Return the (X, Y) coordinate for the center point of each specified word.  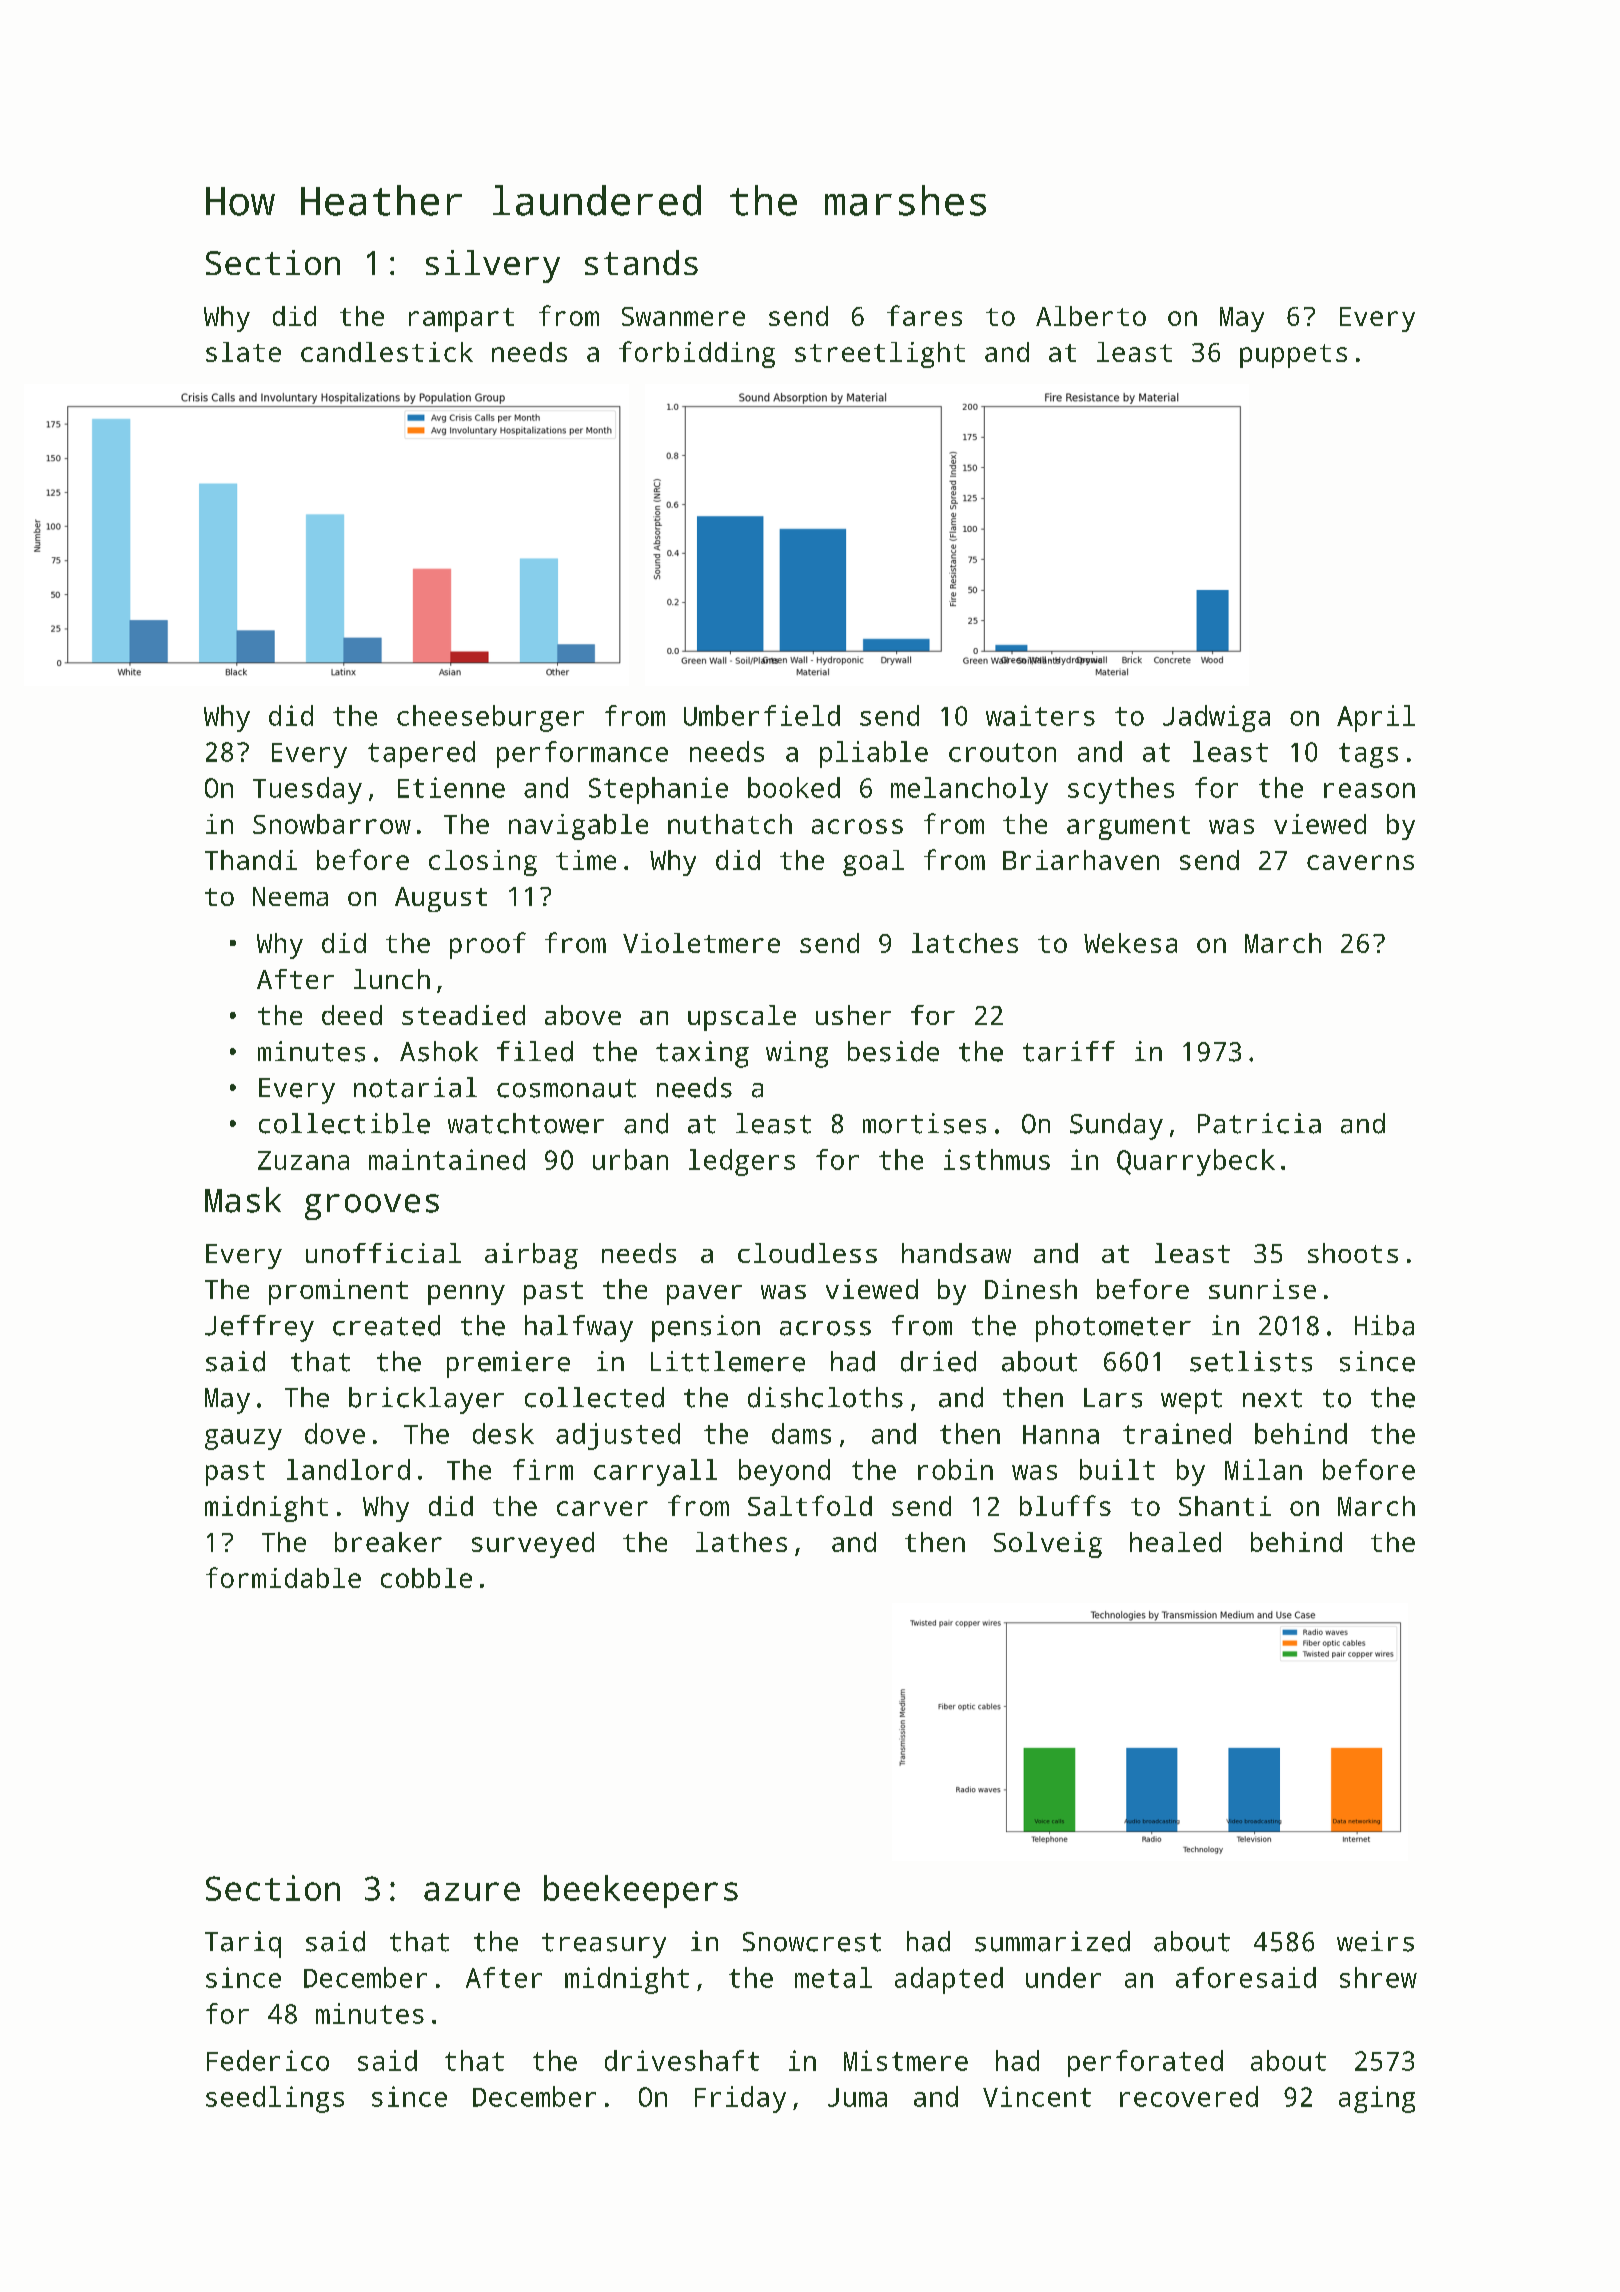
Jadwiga (1216, 718)
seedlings (275, 2099)
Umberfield (762, 715)
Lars (1113, 1398)
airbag (531, 1256)
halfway (579, 1328)
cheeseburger (490, 718)
